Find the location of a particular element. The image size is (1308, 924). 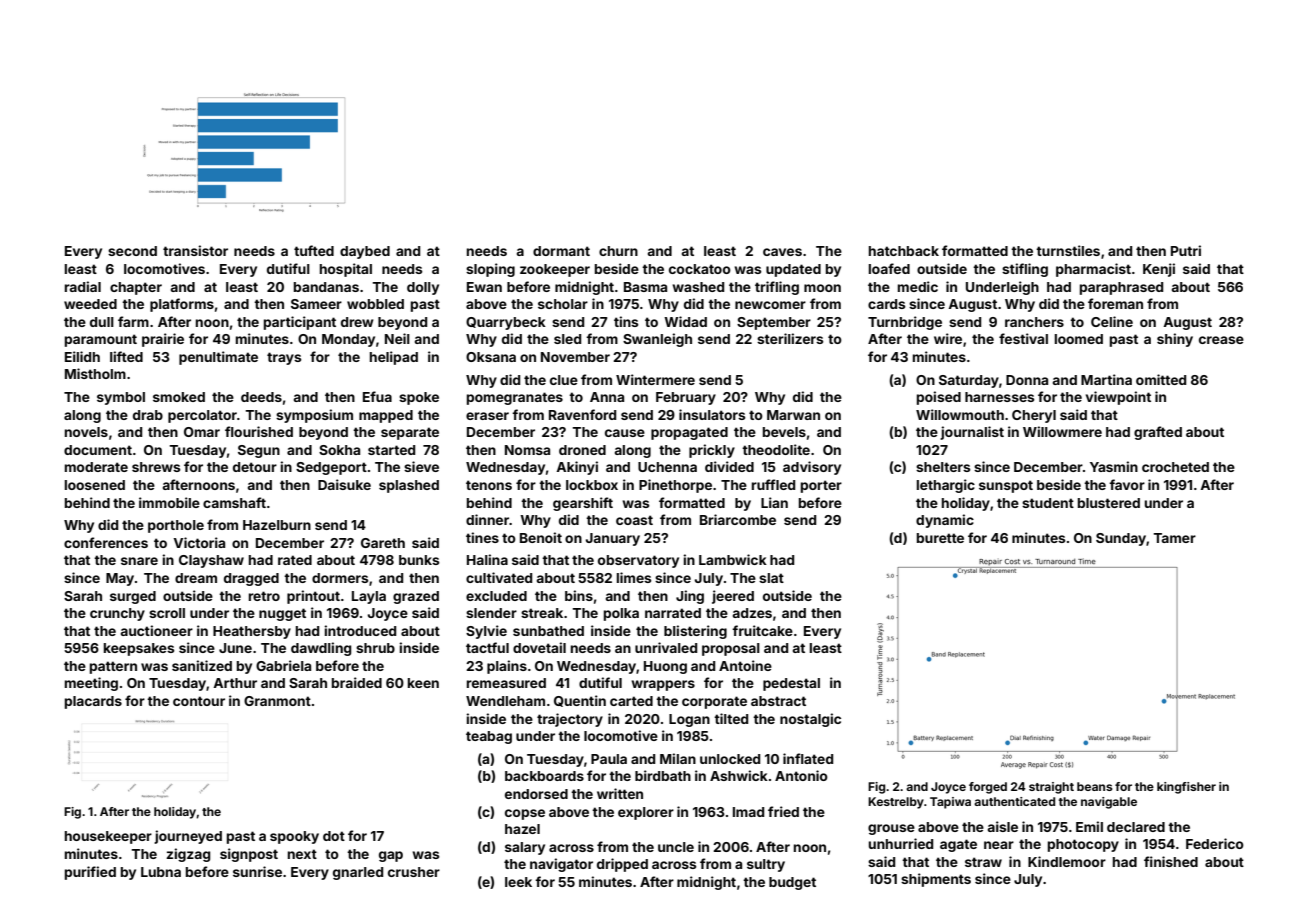

dripped is located at coordinates (622, 865).
